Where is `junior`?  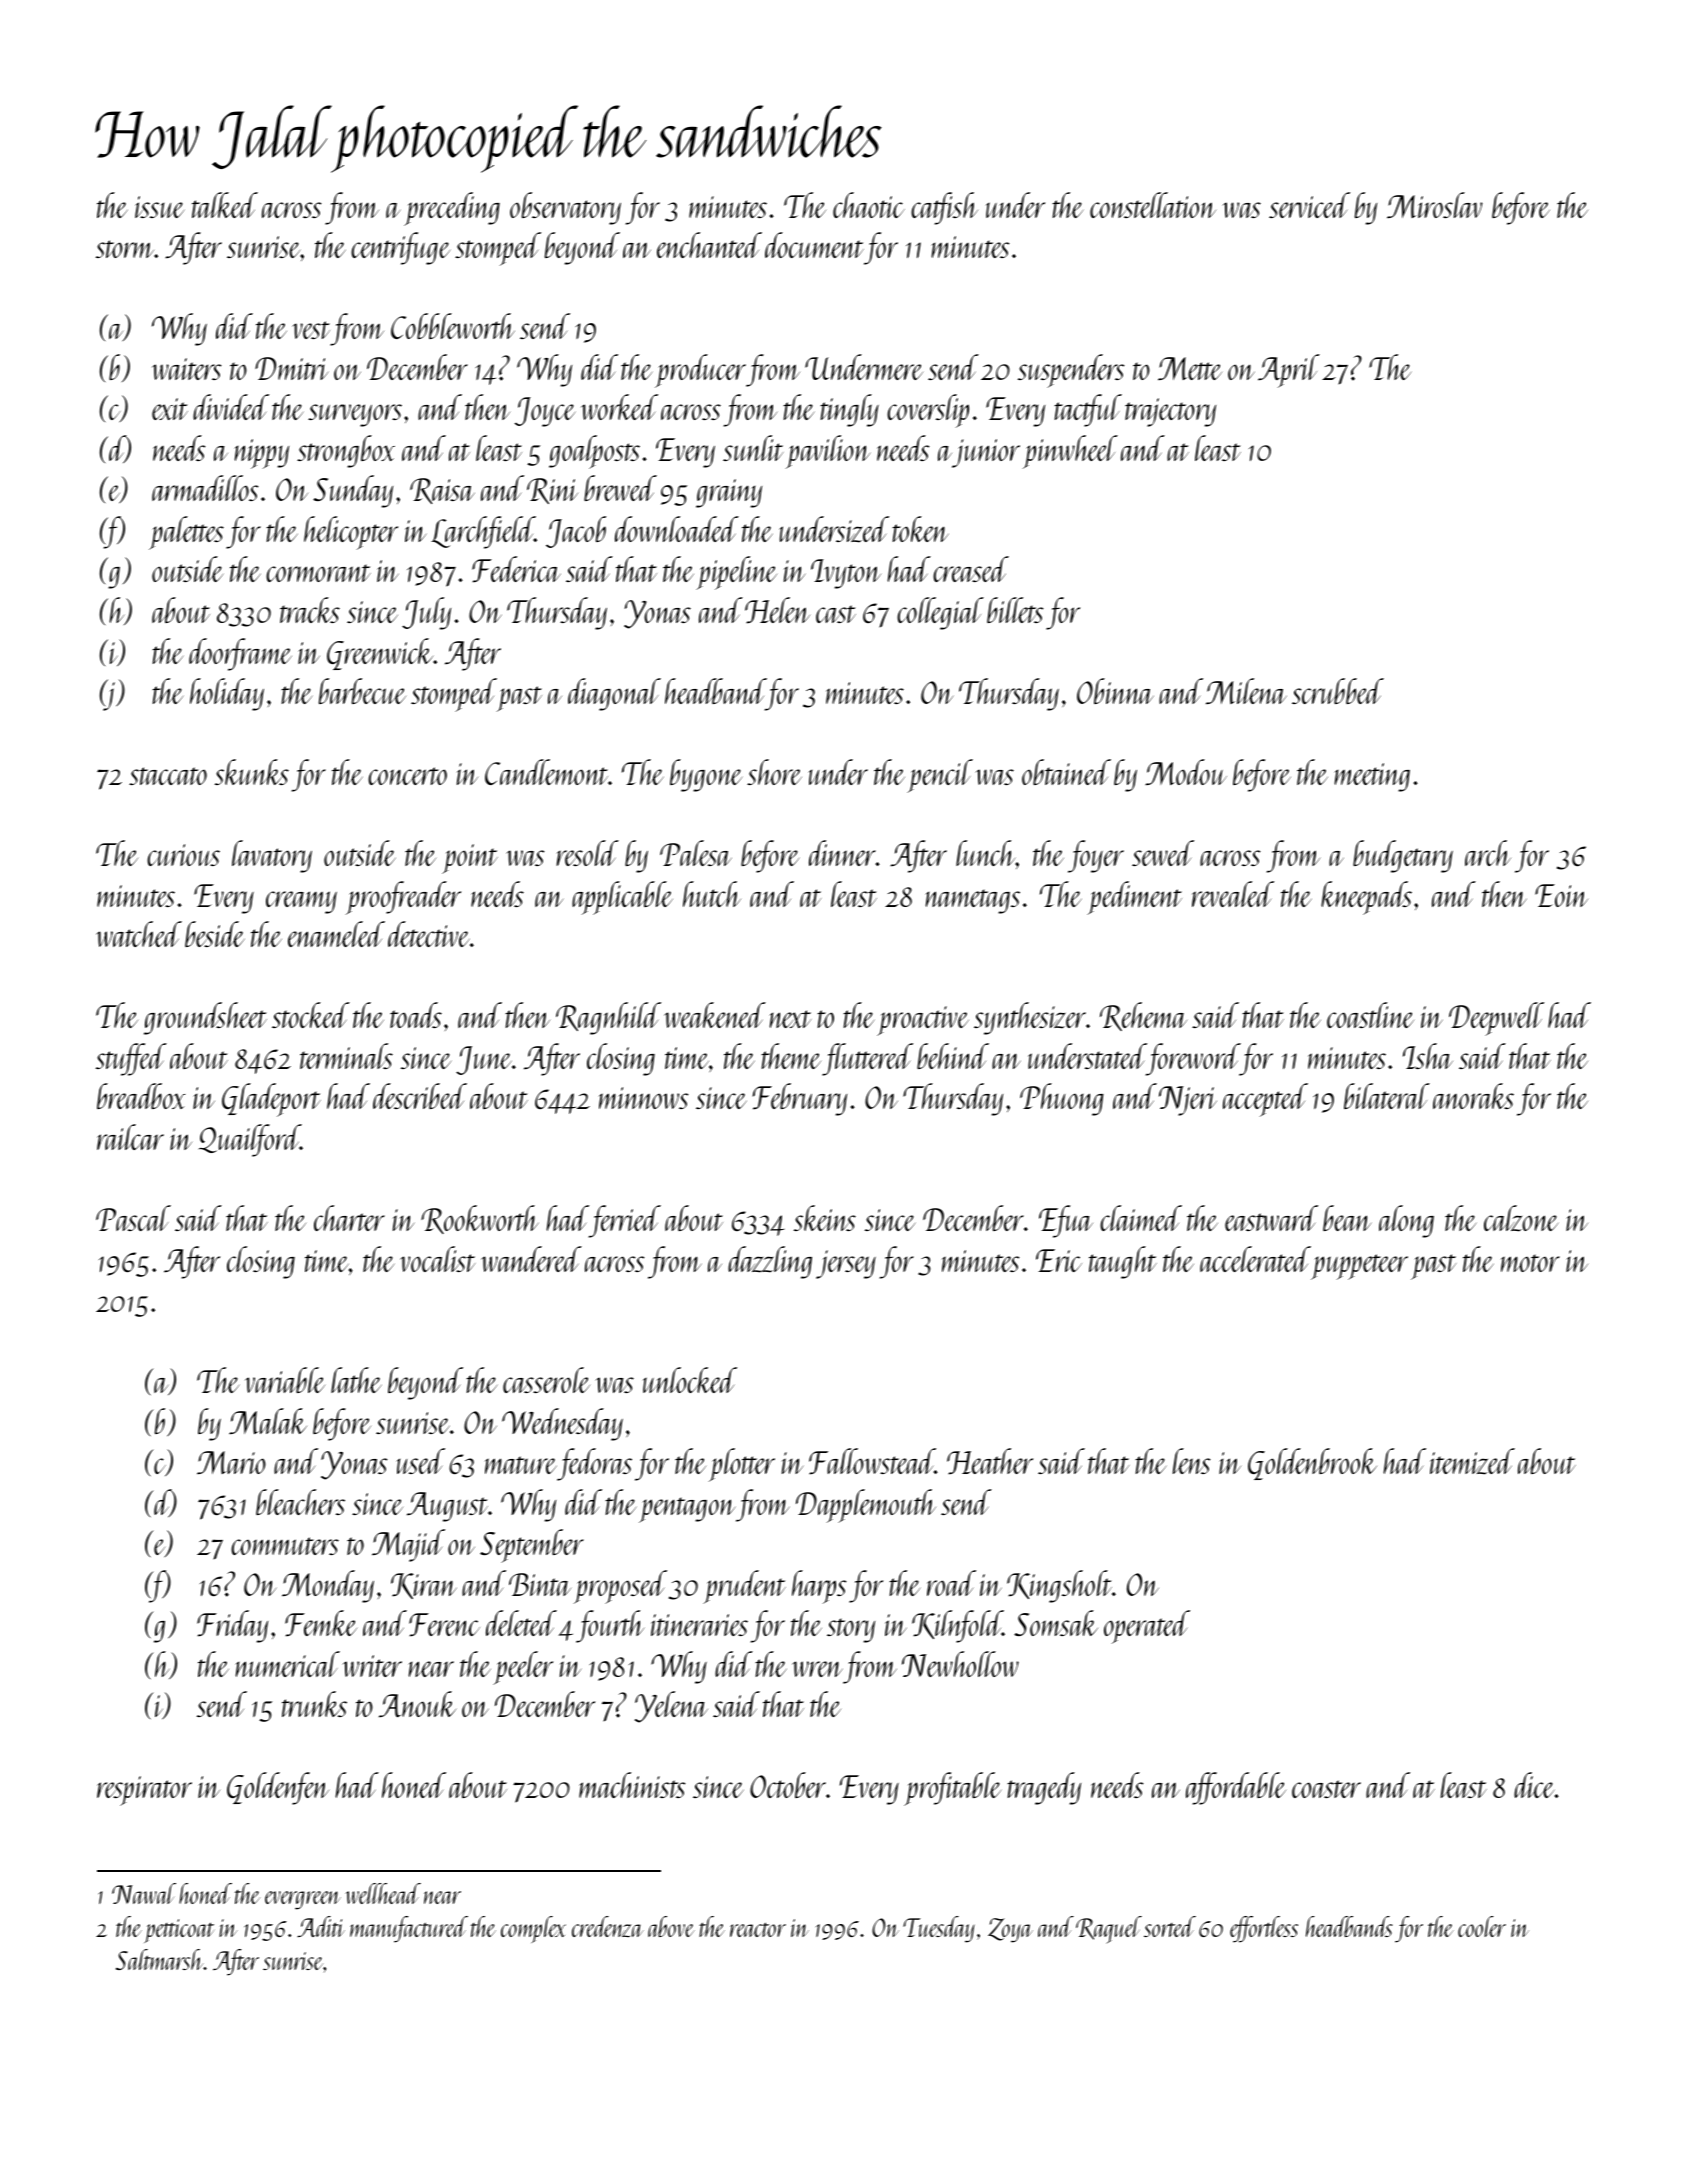 junior is located at coordinates (986, 453).
